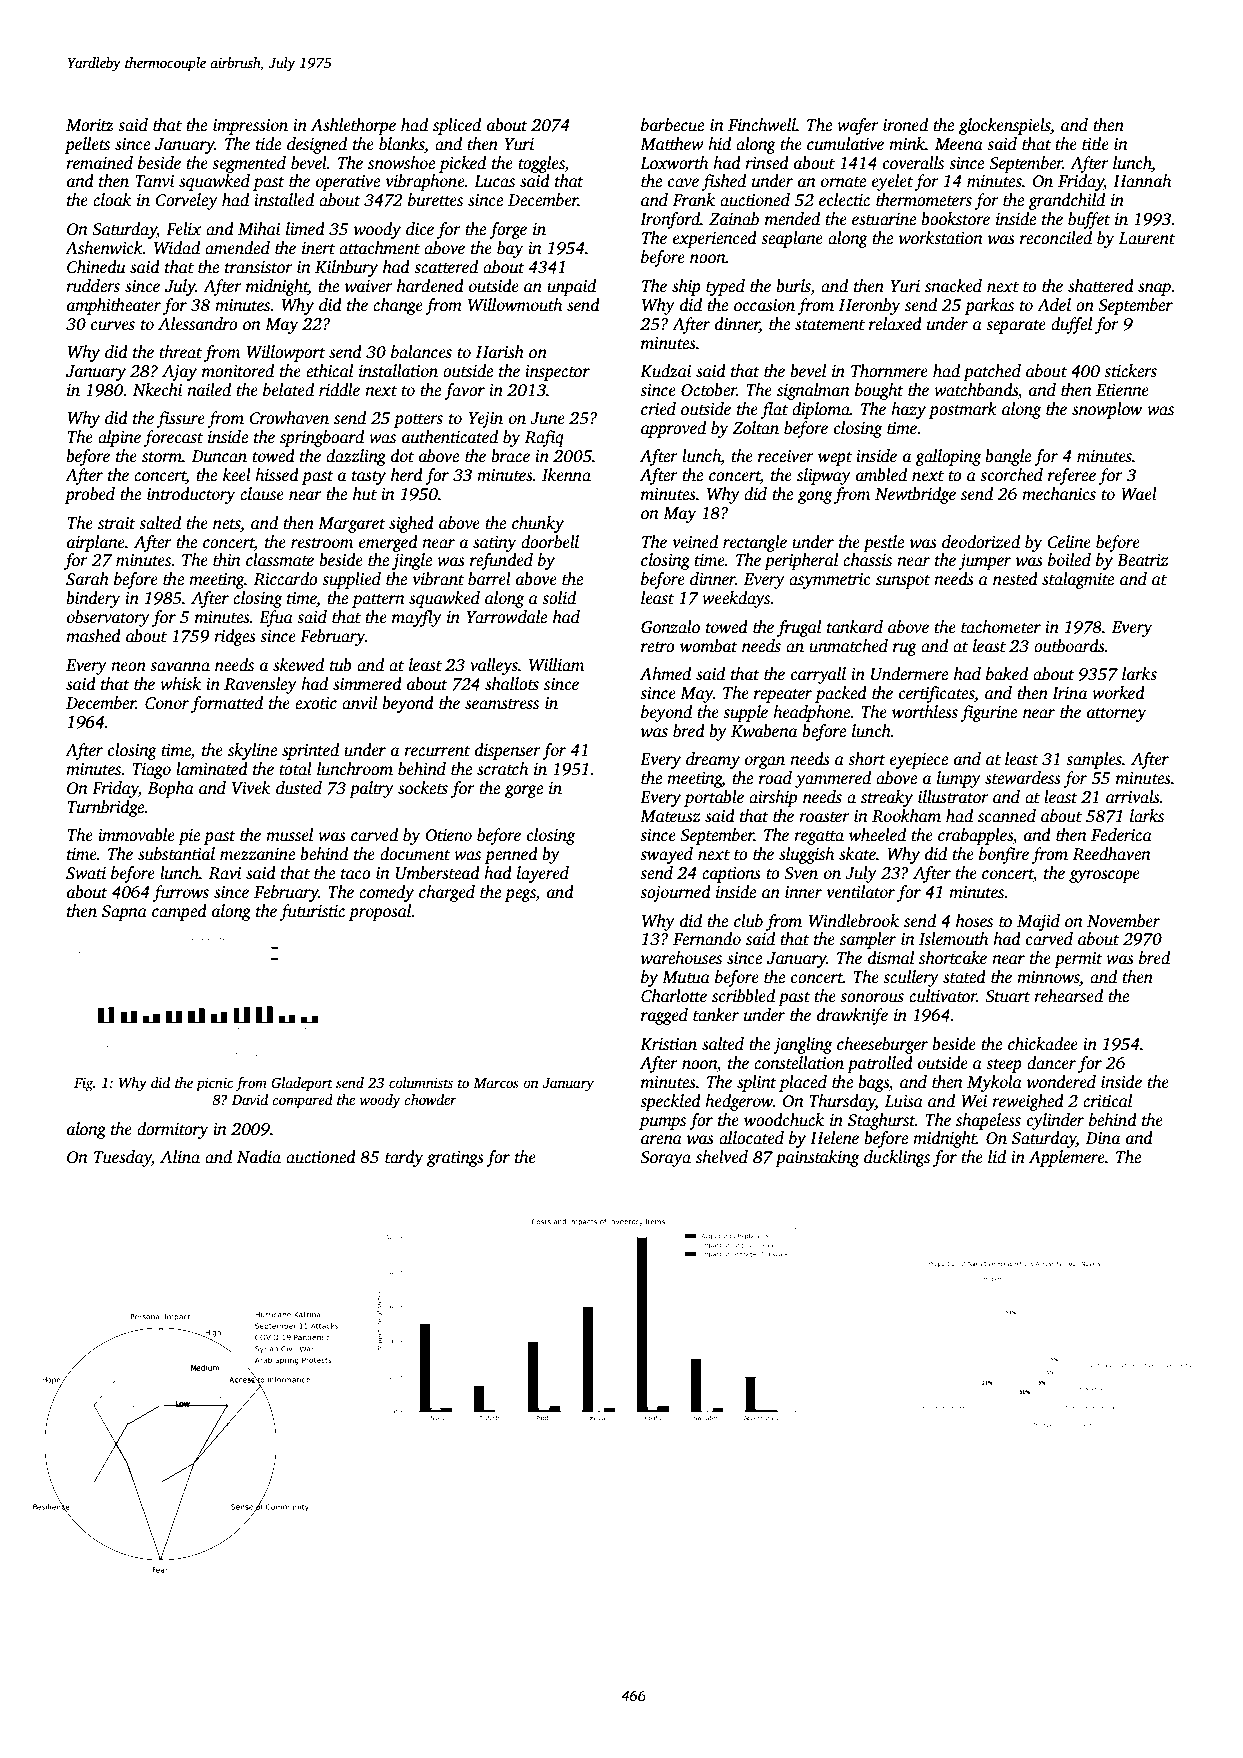 This screenshot has width=1243, height=1758. What do you see at coordinates (665, 1159) in the screenshot?
I see `Soraya` at bounding box center [665, 1159].
